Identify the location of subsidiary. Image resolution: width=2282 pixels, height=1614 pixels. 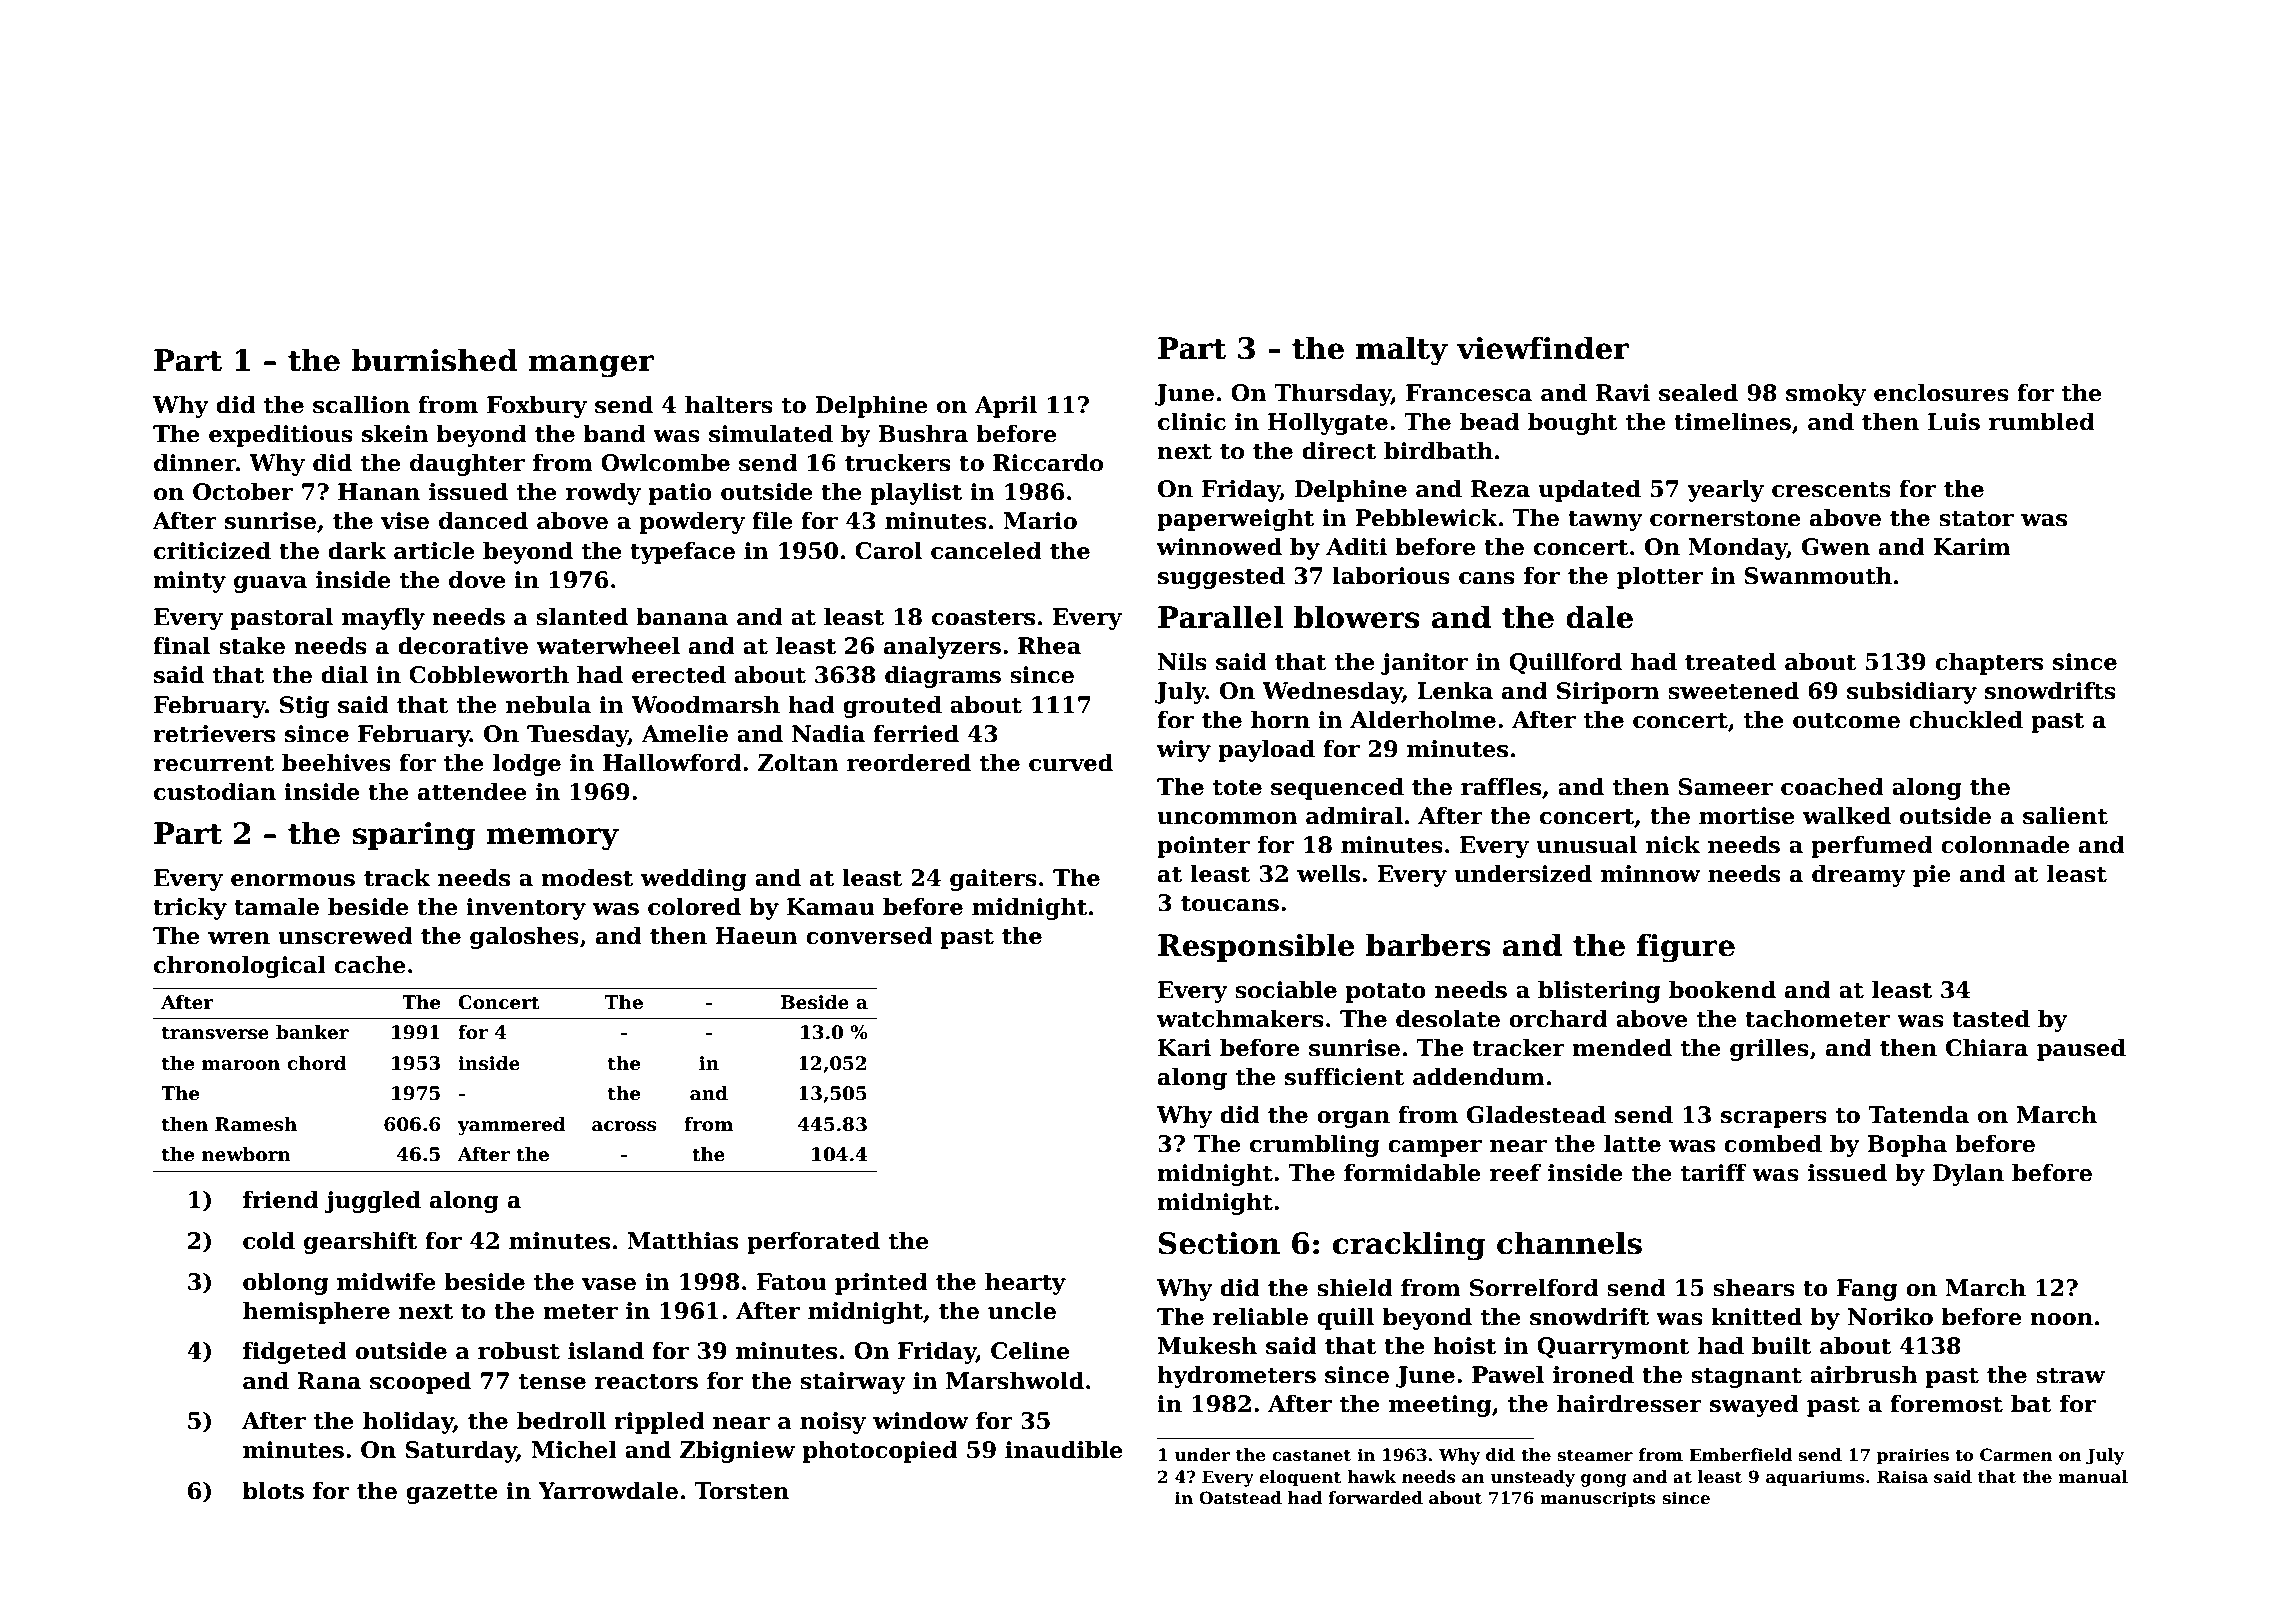
(1912, 692).
